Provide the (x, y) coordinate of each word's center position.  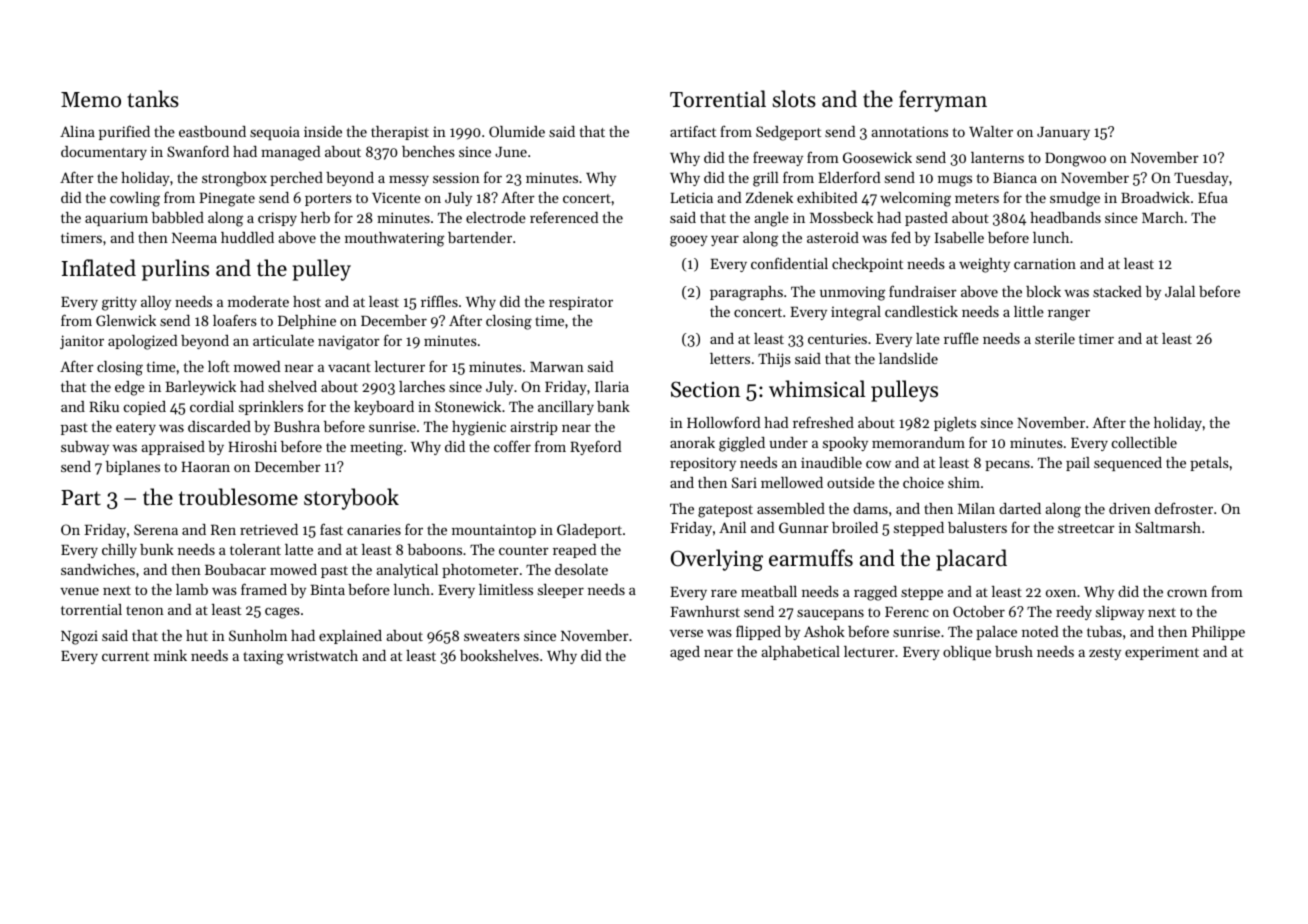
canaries (374, 529)
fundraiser (923, 291)
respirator (581, 303)
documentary (104, 153)
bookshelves (499, 655)
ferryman (943, 101)
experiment (1162, 653)
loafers (235, 320)
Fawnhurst (705, 611)
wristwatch (322, 655)
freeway (778, 158)
